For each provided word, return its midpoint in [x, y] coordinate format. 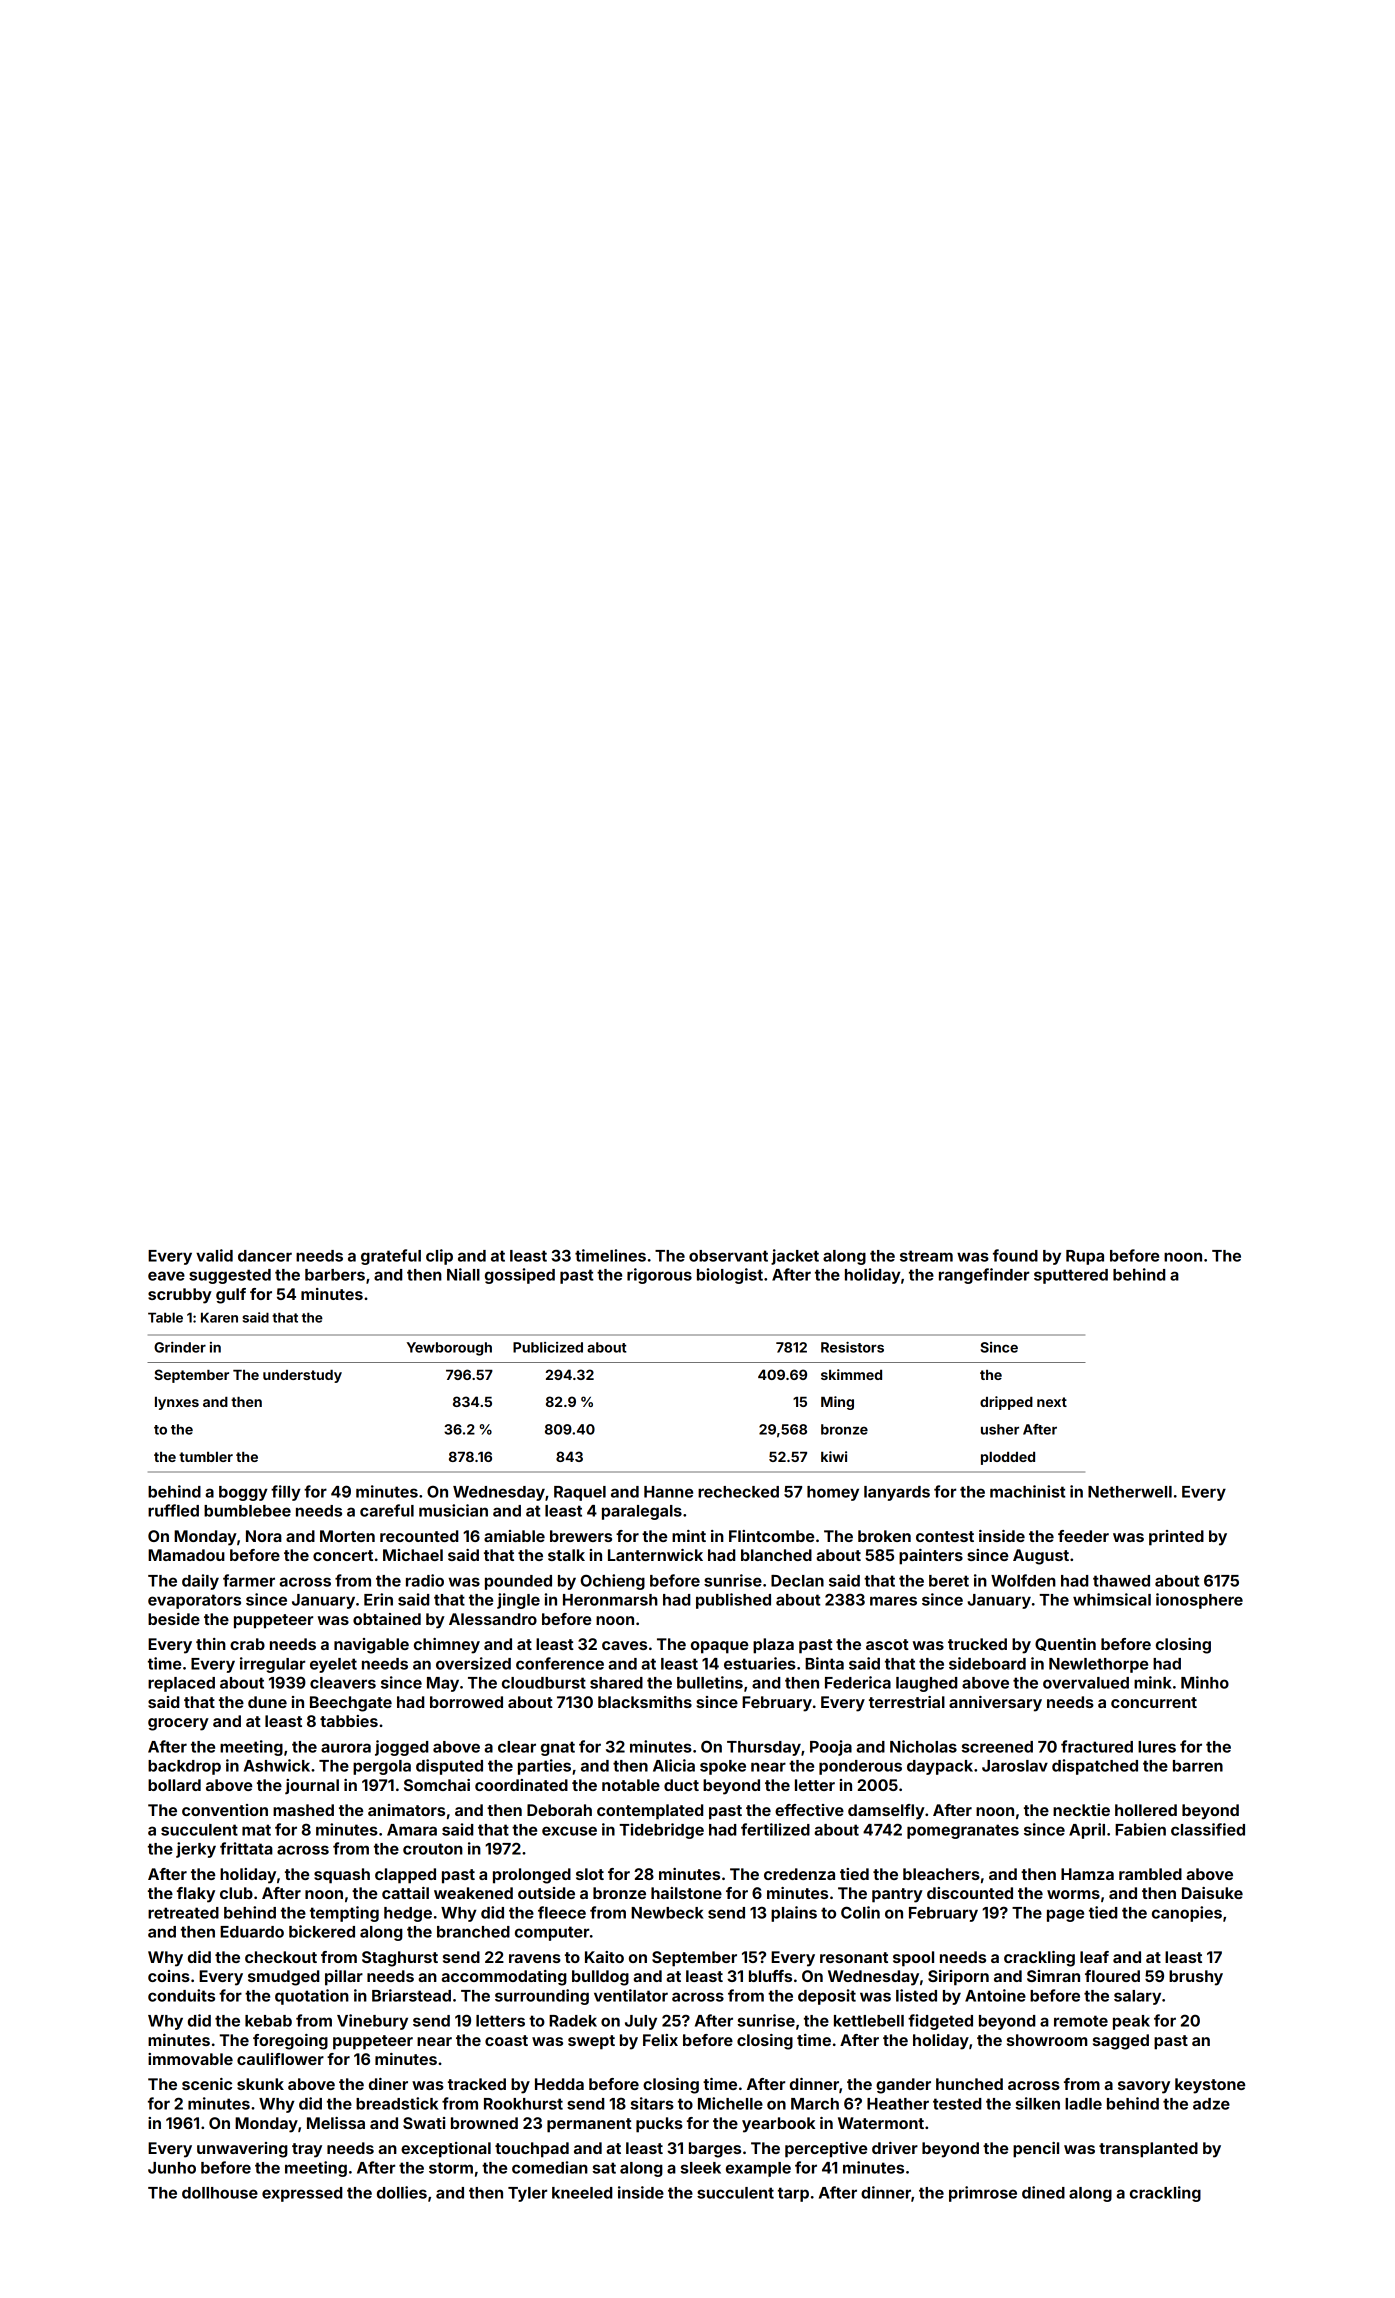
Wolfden [1023, 1580]
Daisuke [1212, 1893]
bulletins [710, 1682]
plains [794, 1914]
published [733, 1601]
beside [174, 1619]
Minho [1205, 1682]
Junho [172, 2168]
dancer [265, 1256]
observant [728, 1256]
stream [926, 1256]
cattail [405, 1893]
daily [200, 1582]
